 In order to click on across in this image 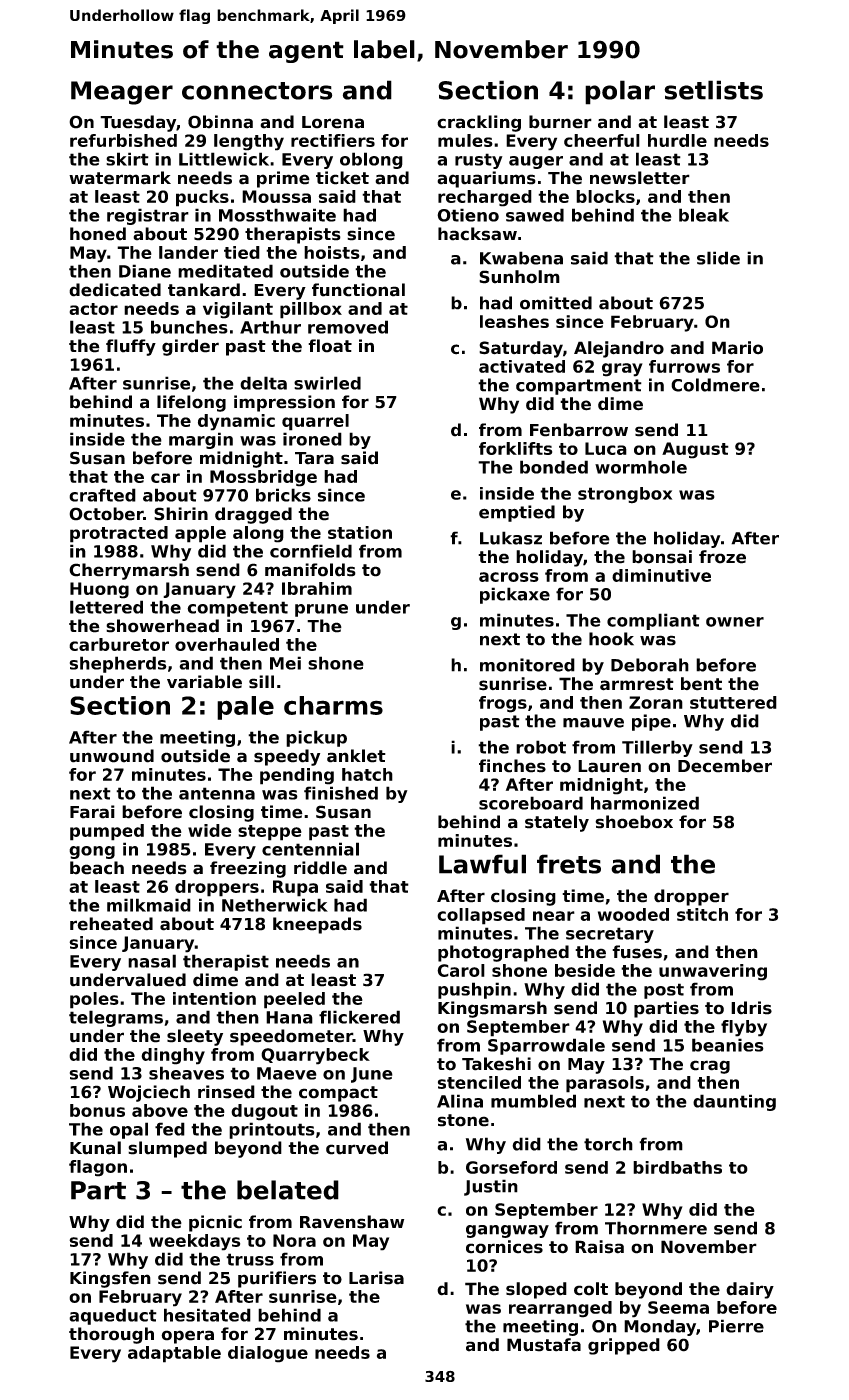, I will do `click(509, 577)`.
